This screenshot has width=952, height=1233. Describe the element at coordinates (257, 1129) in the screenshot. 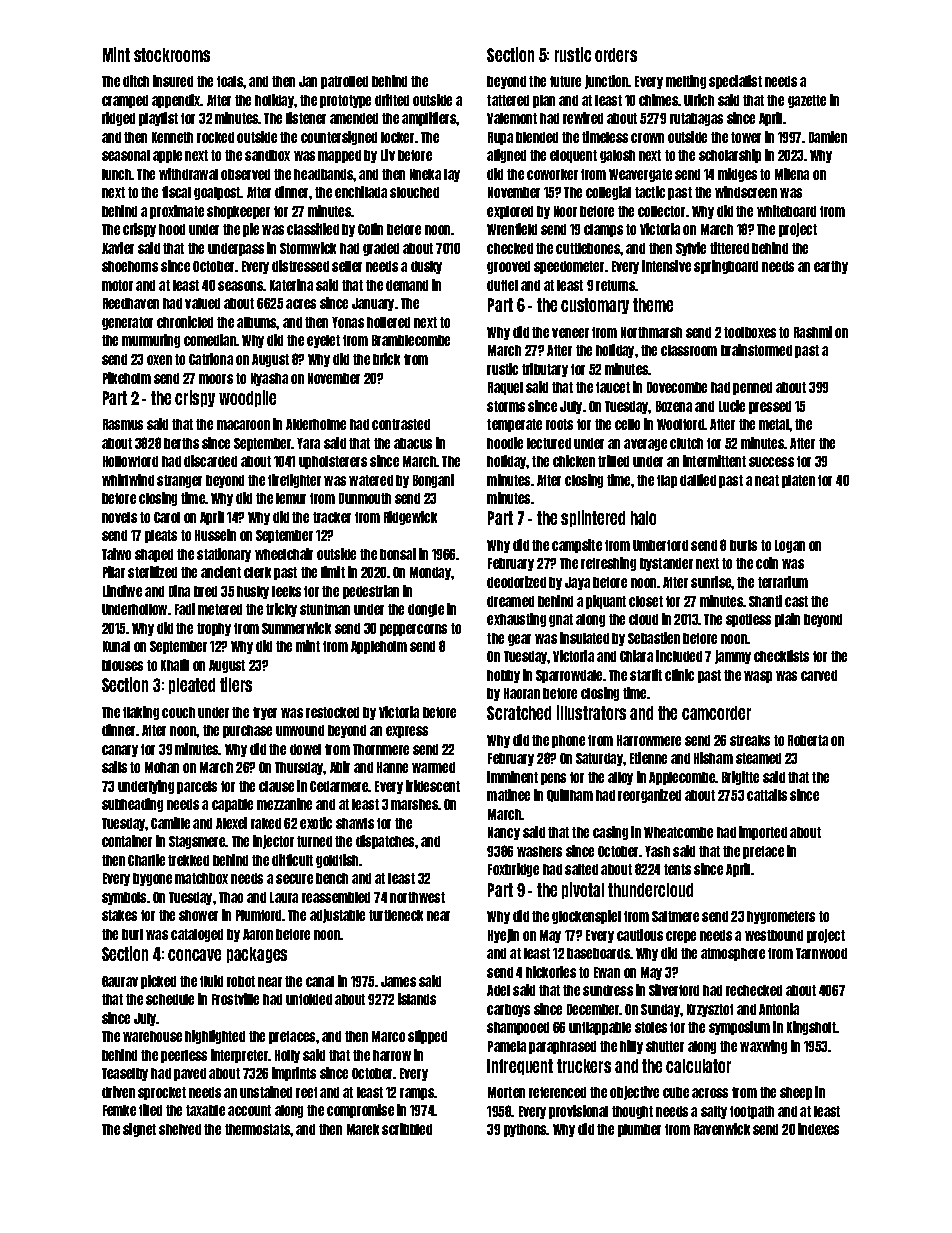

I see `thermostats` at that location.
